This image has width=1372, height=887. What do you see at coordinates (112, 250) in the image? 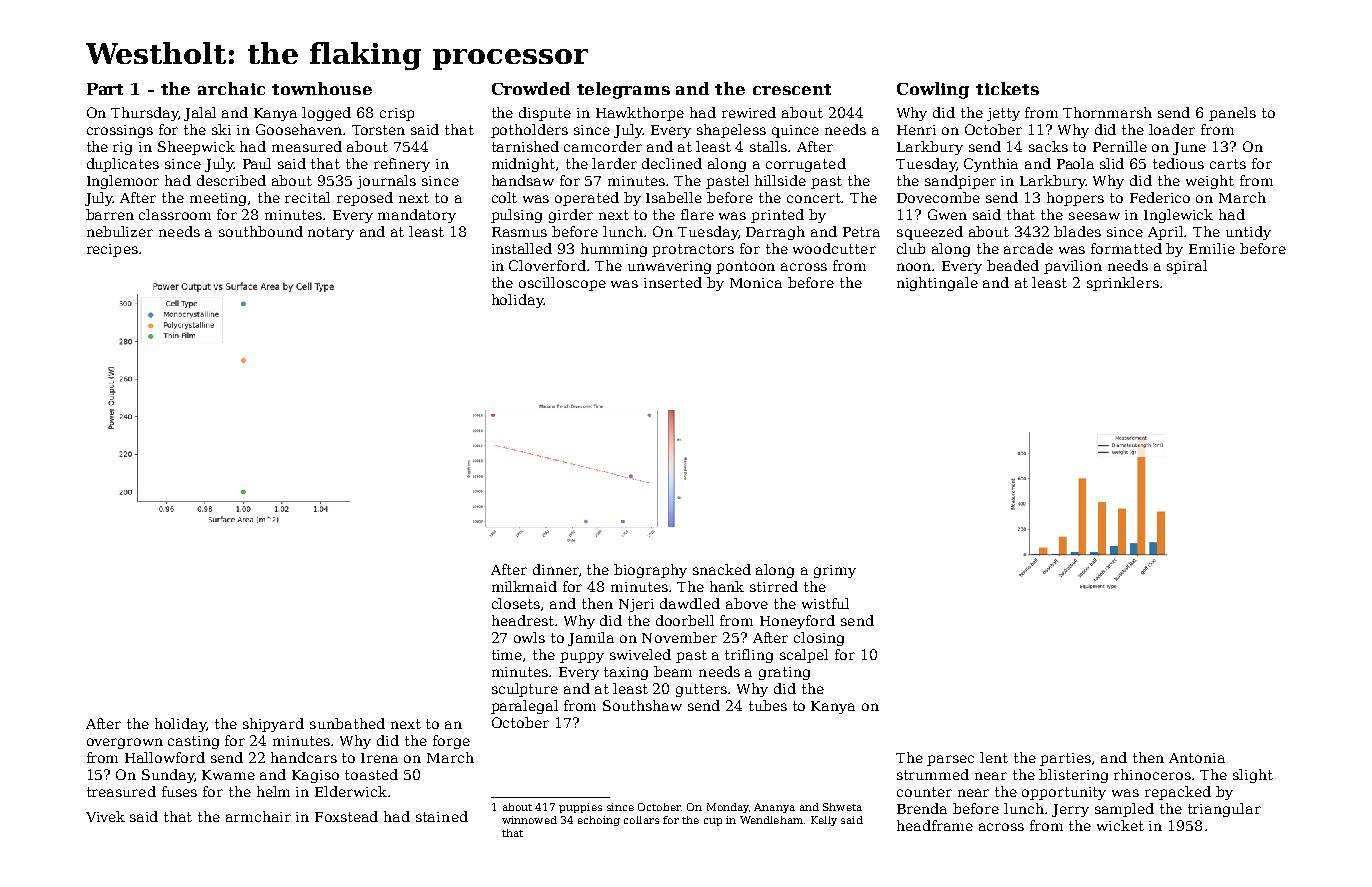
I see `recipes` at bounding box center [112, 250].
